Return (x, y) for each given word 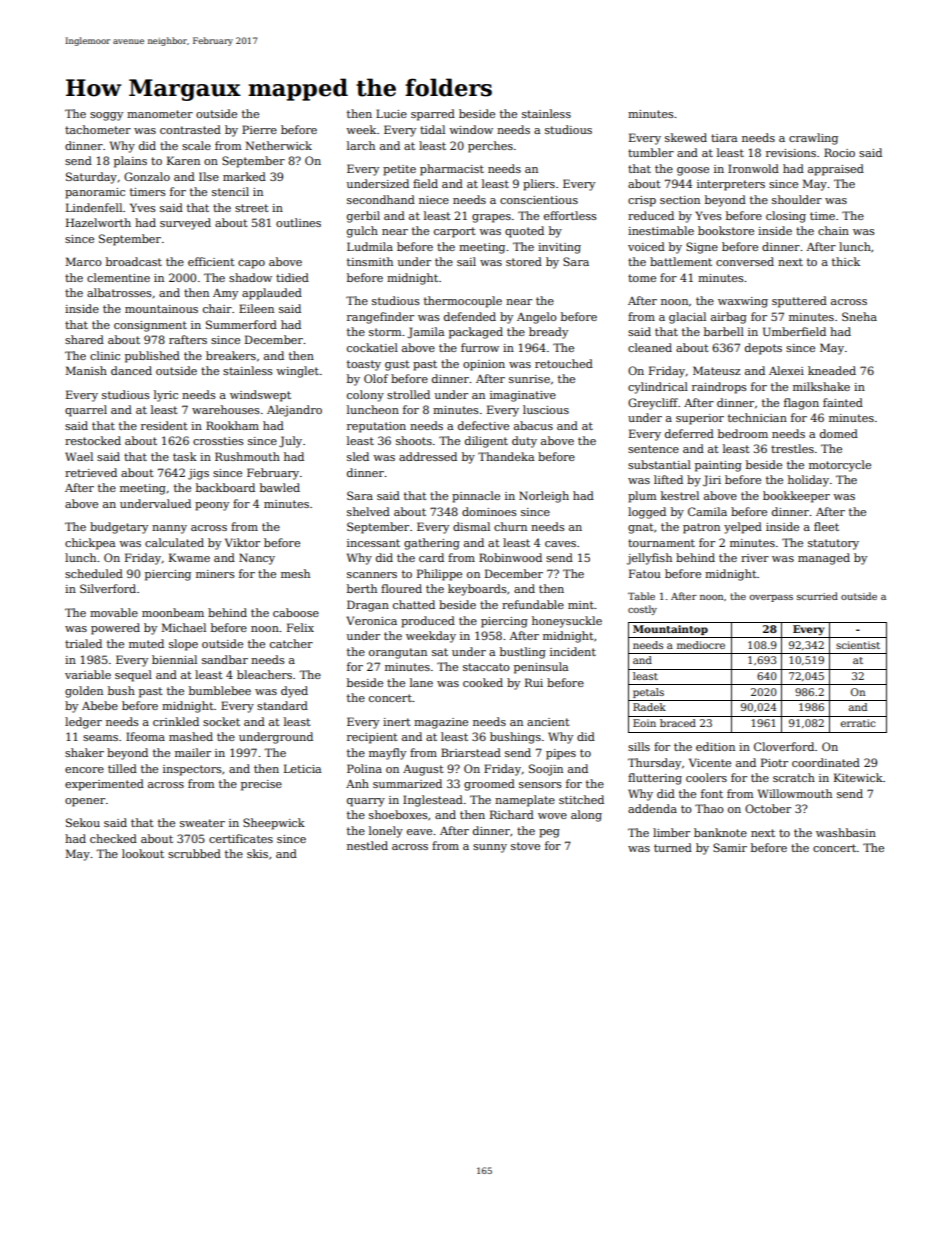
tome (642, 278)
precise (261, 785)
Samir (730, 847)
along (586, 816)
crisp (642, 201)
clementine (118, 277)
